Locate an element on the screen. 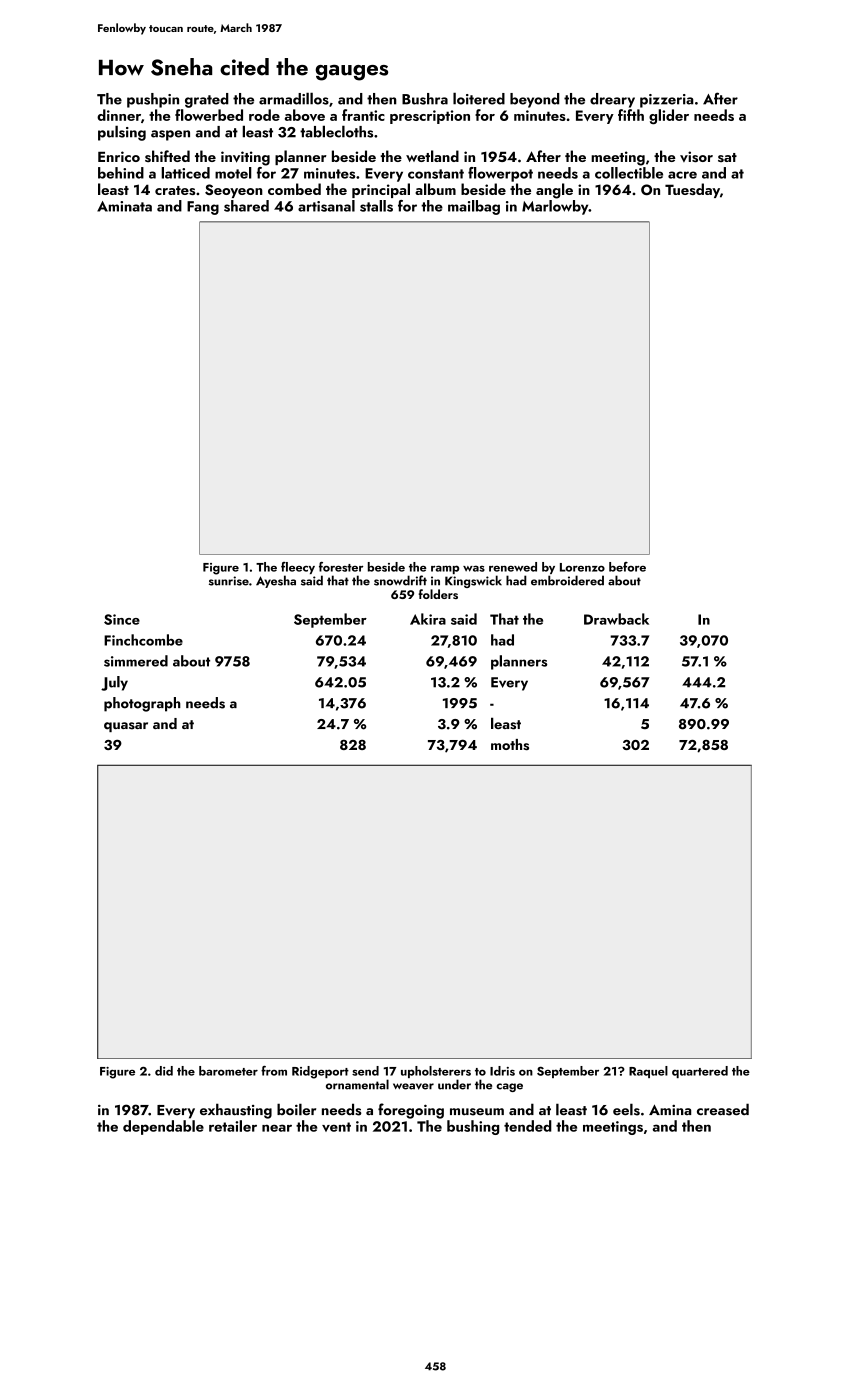 The width and height of the screenshot is (849, 1400). before is located at coordinates (627, 567).
